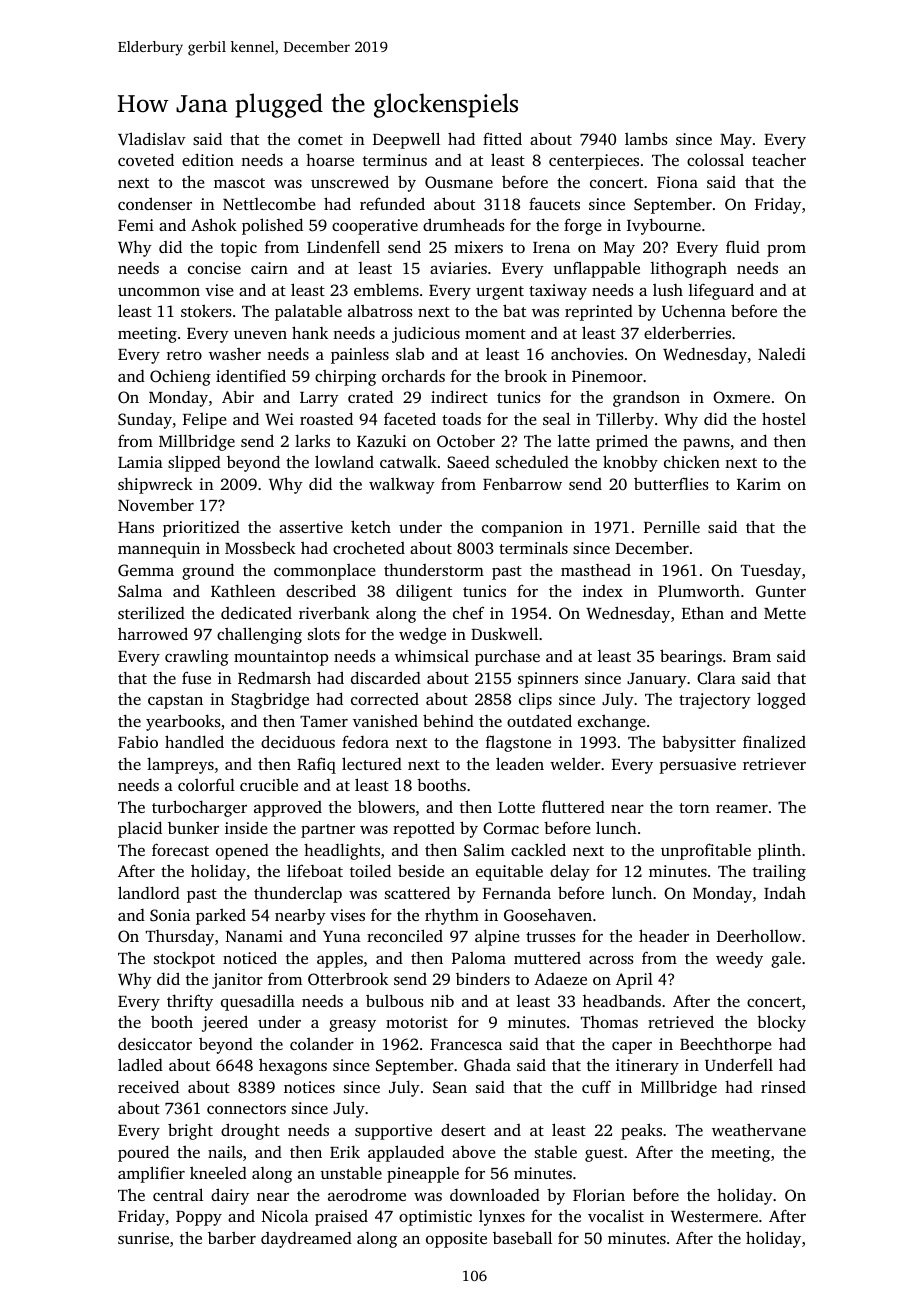 This document has height=1308, width=924. Describe the element at coordinates (324, 721) in the document. I see `Tamer` at that location.
